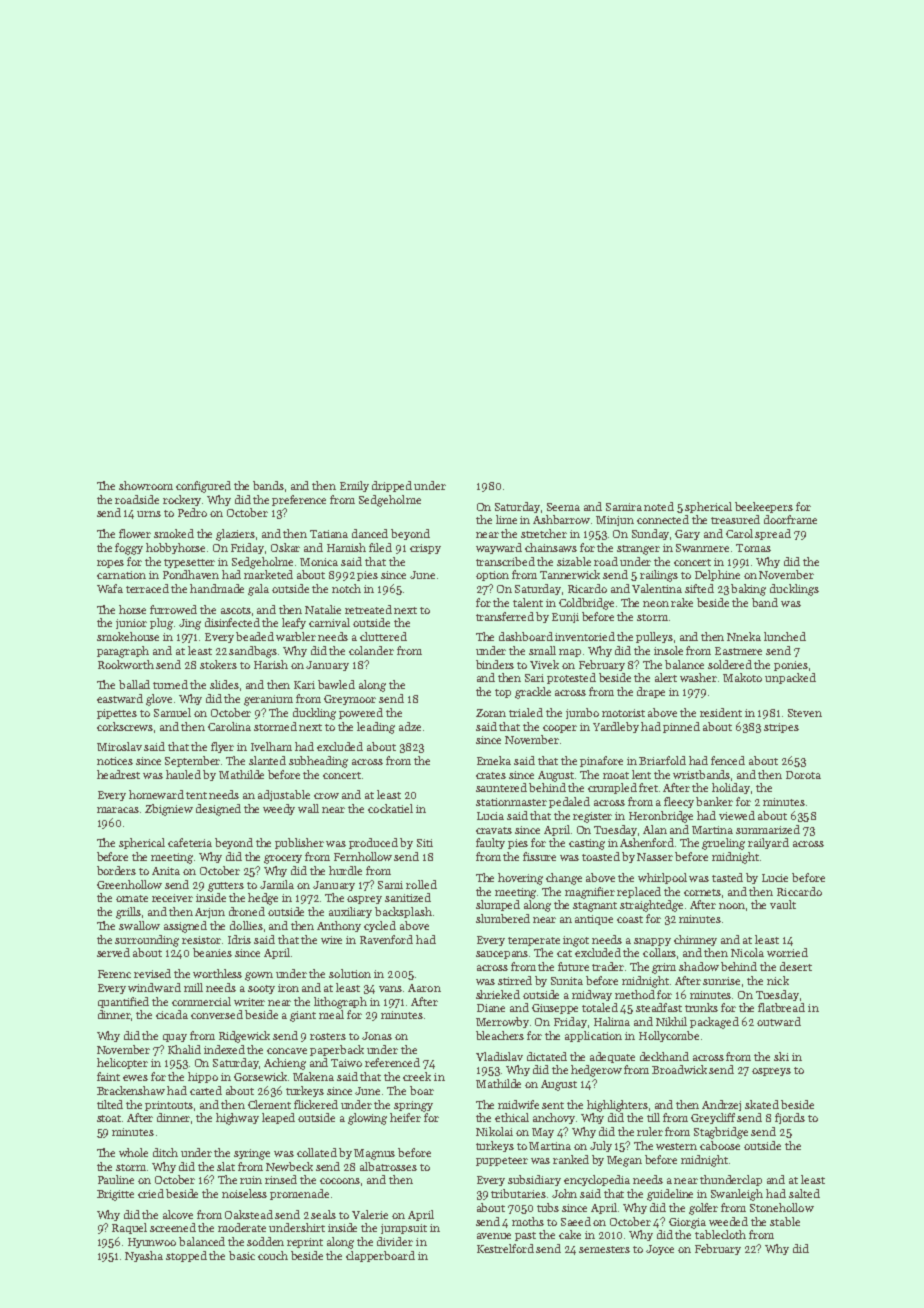  What do you see at coordinates (790, 1118) in the image?
I see `fjords` at bounding box center [790, 1118].
